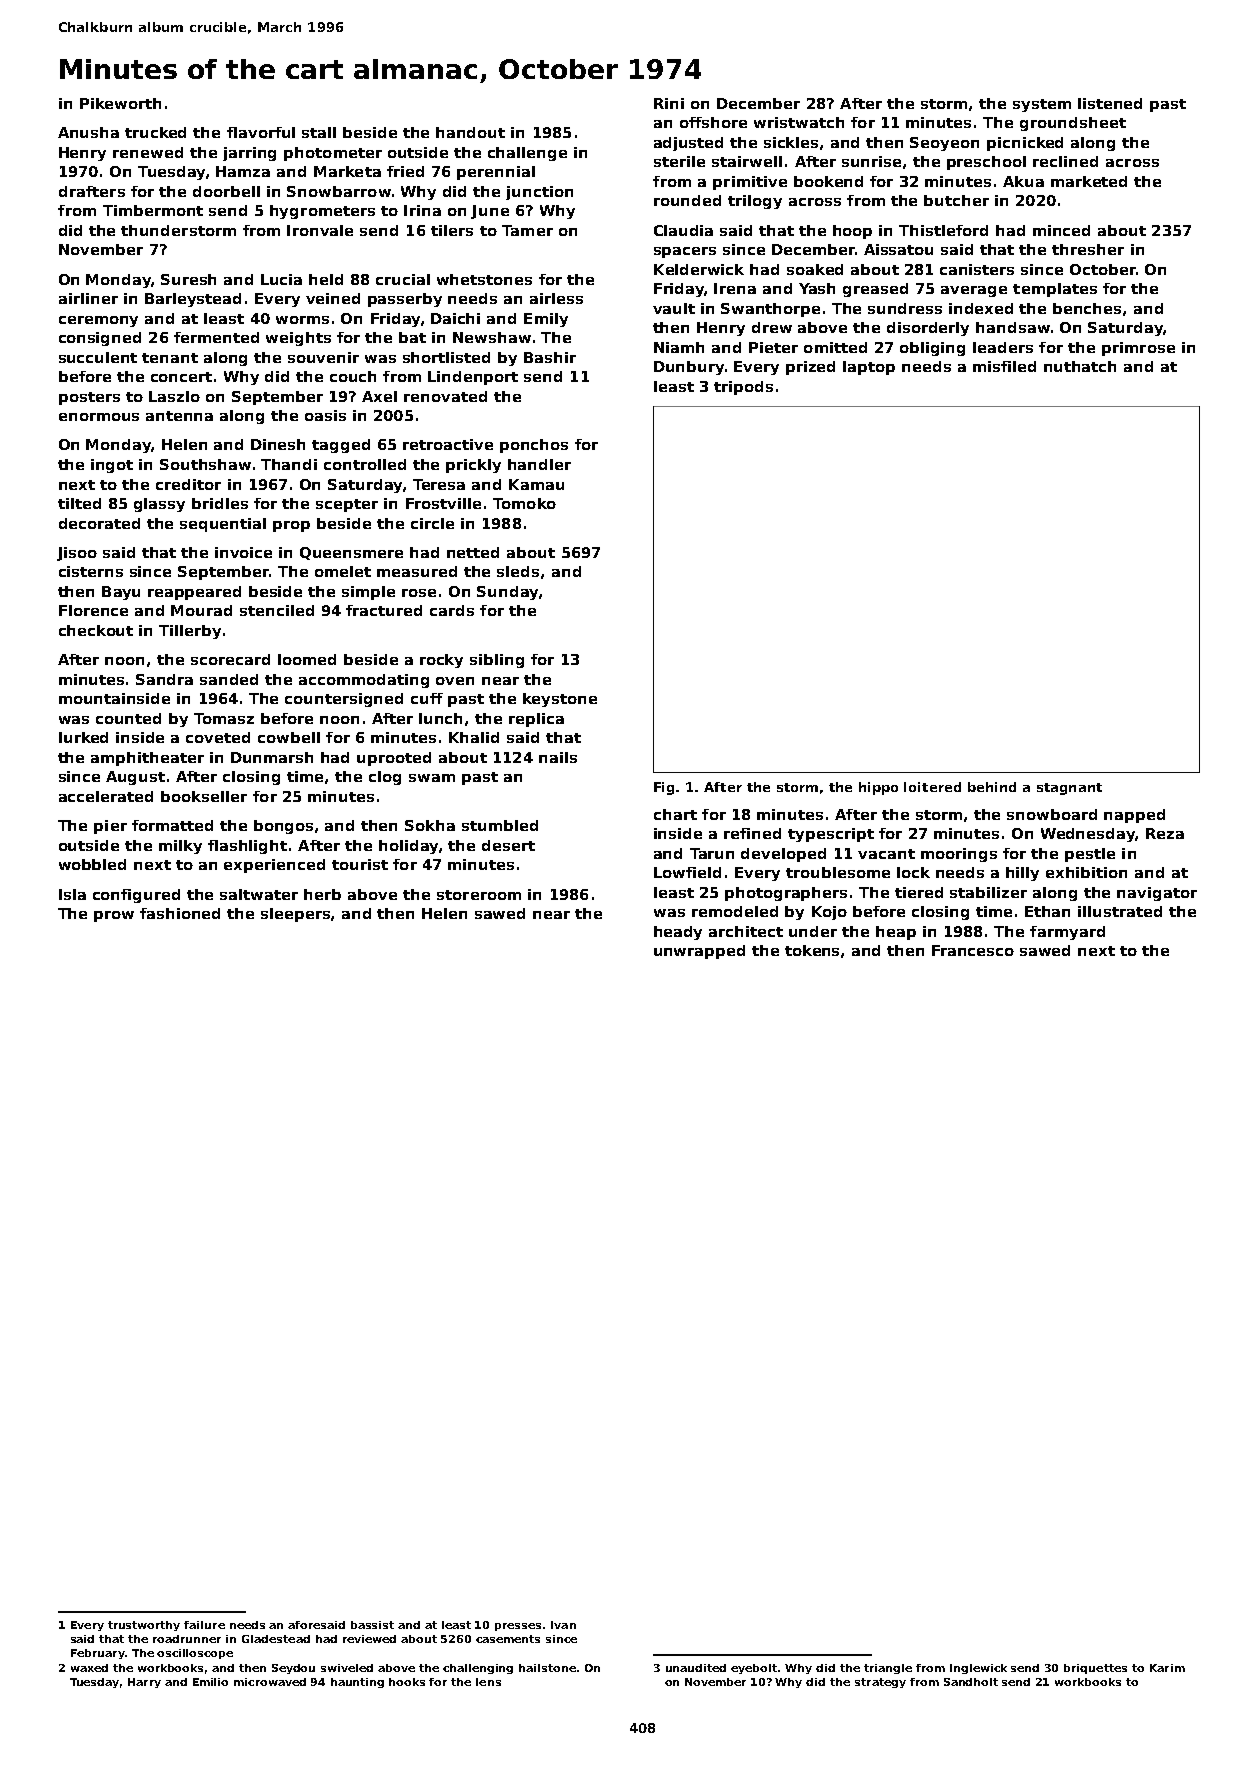 The image size is (1258, 1779). What do you see at coordinates (1134, 816) in the document?
I see `napped` at bounding box center [1134, 816].
